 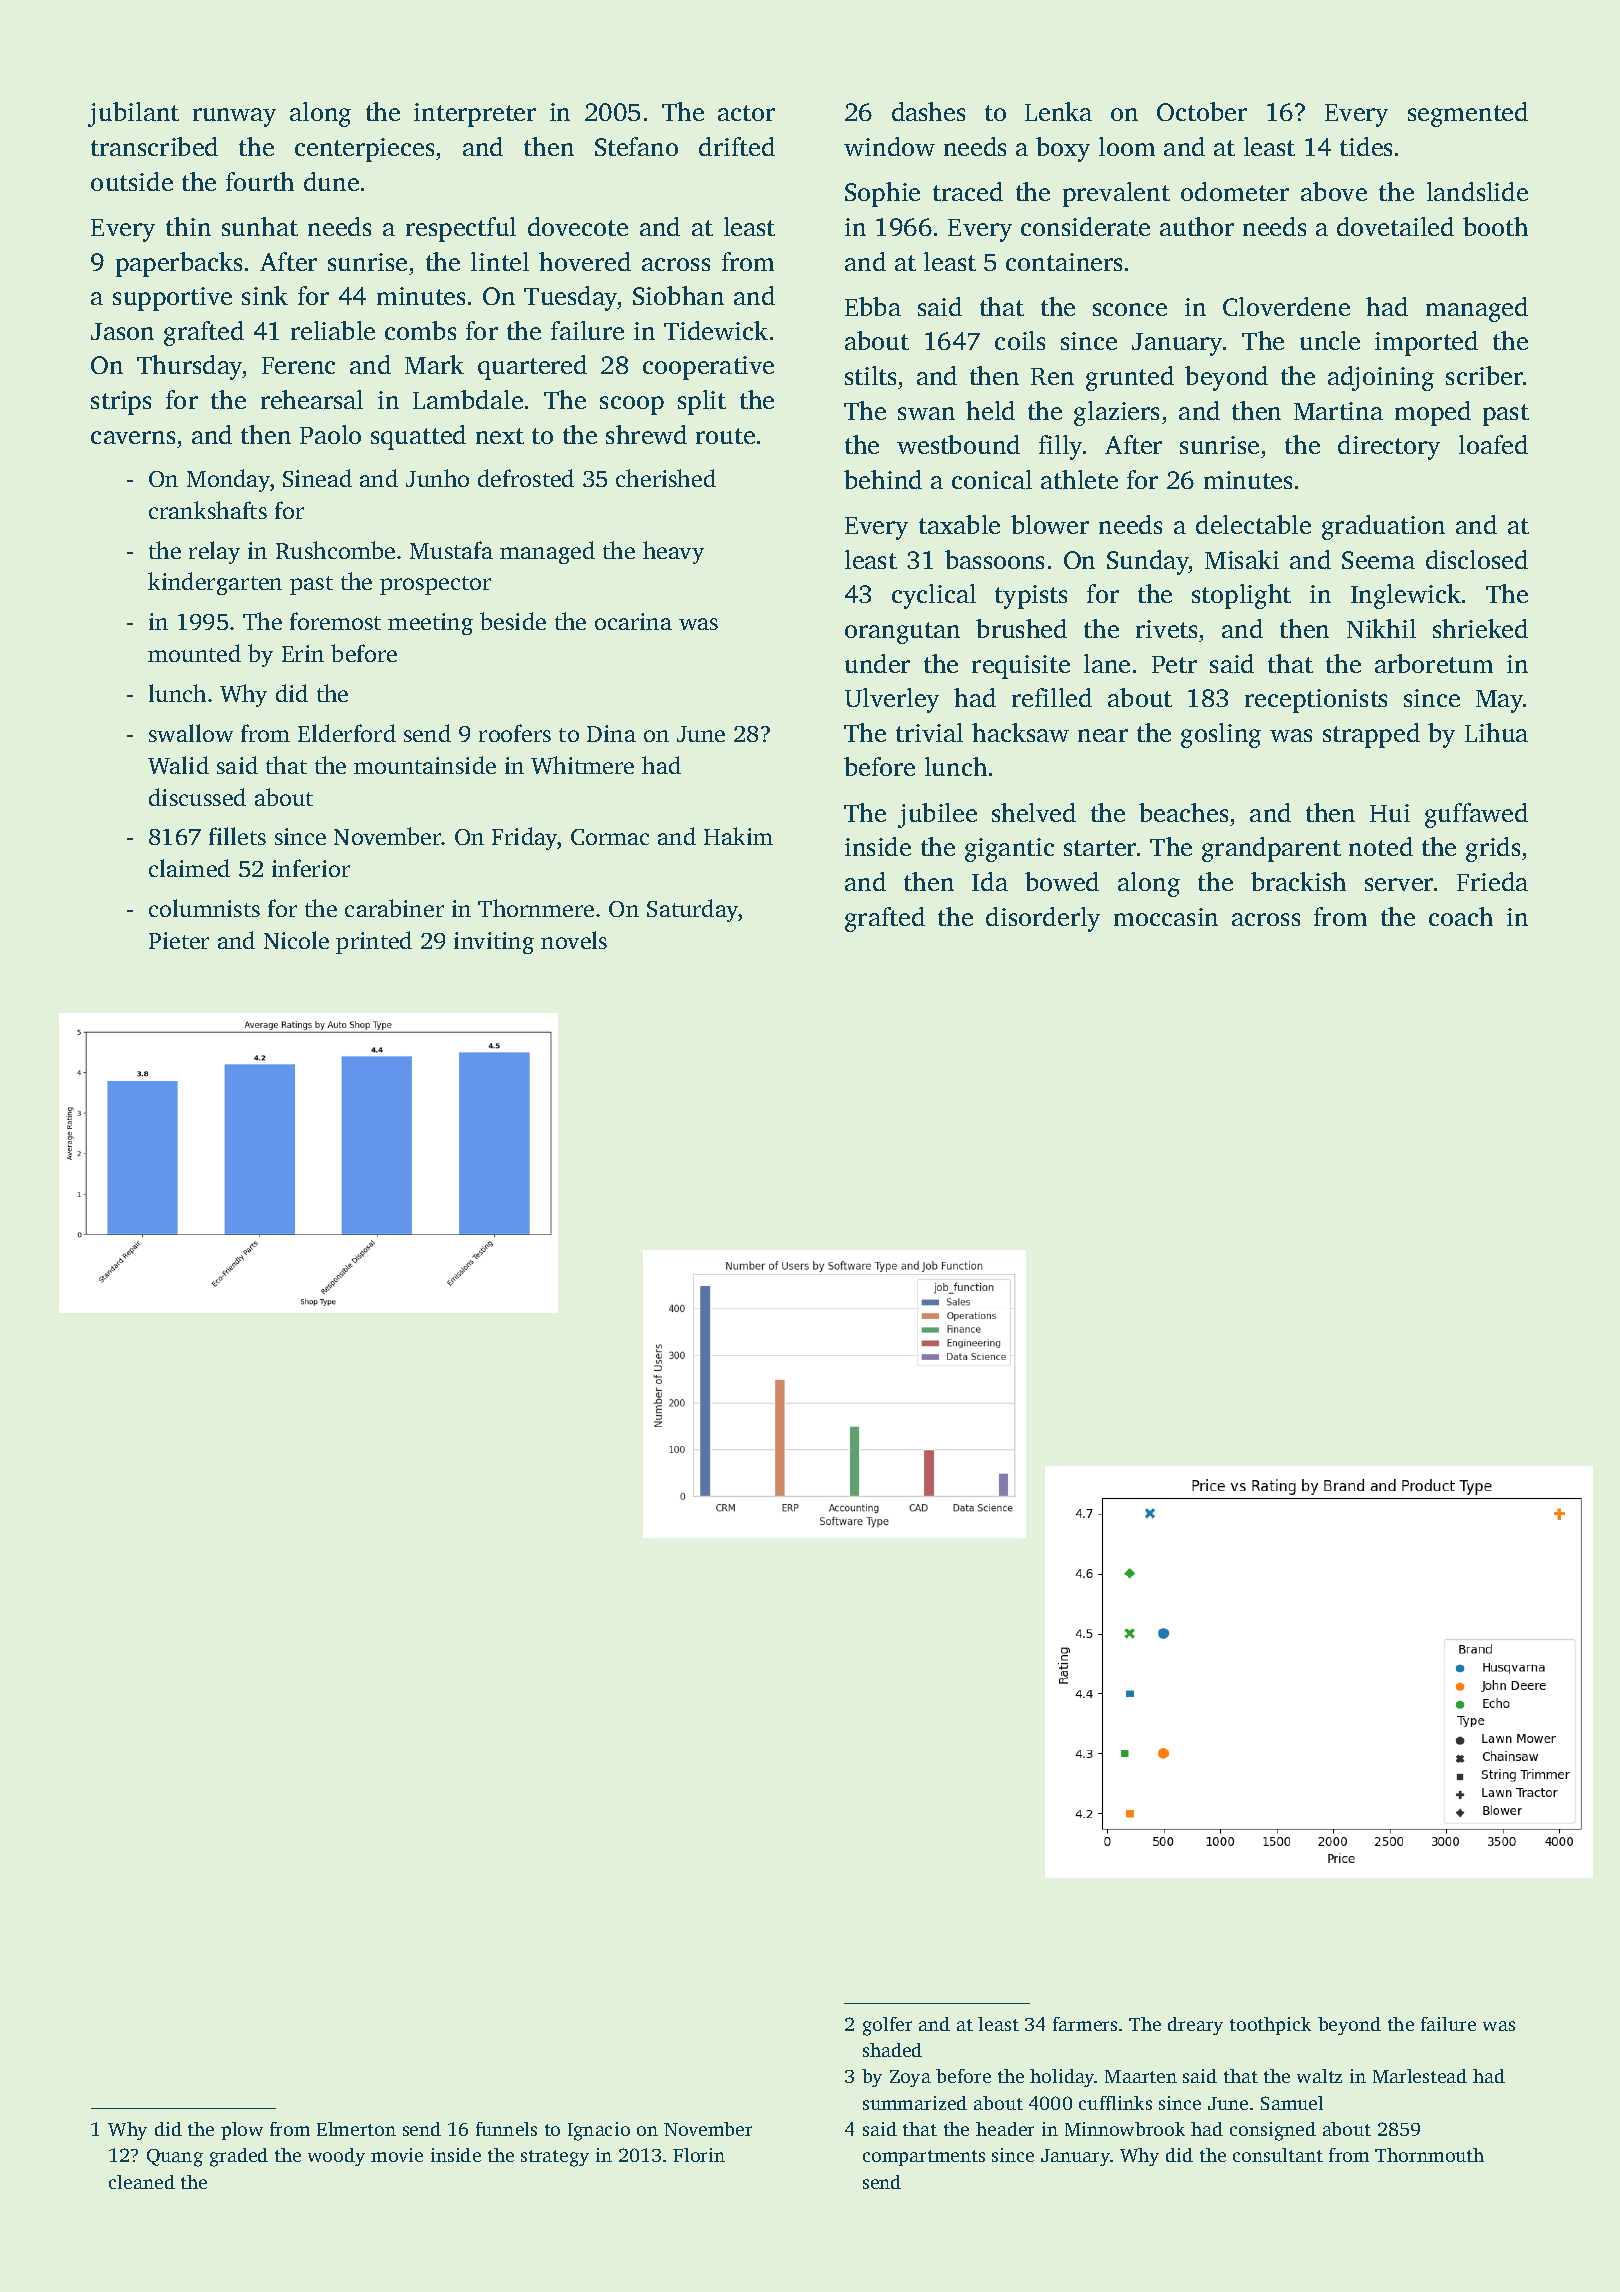 I want to click on holiday, so click(x=1062, y=2078).
